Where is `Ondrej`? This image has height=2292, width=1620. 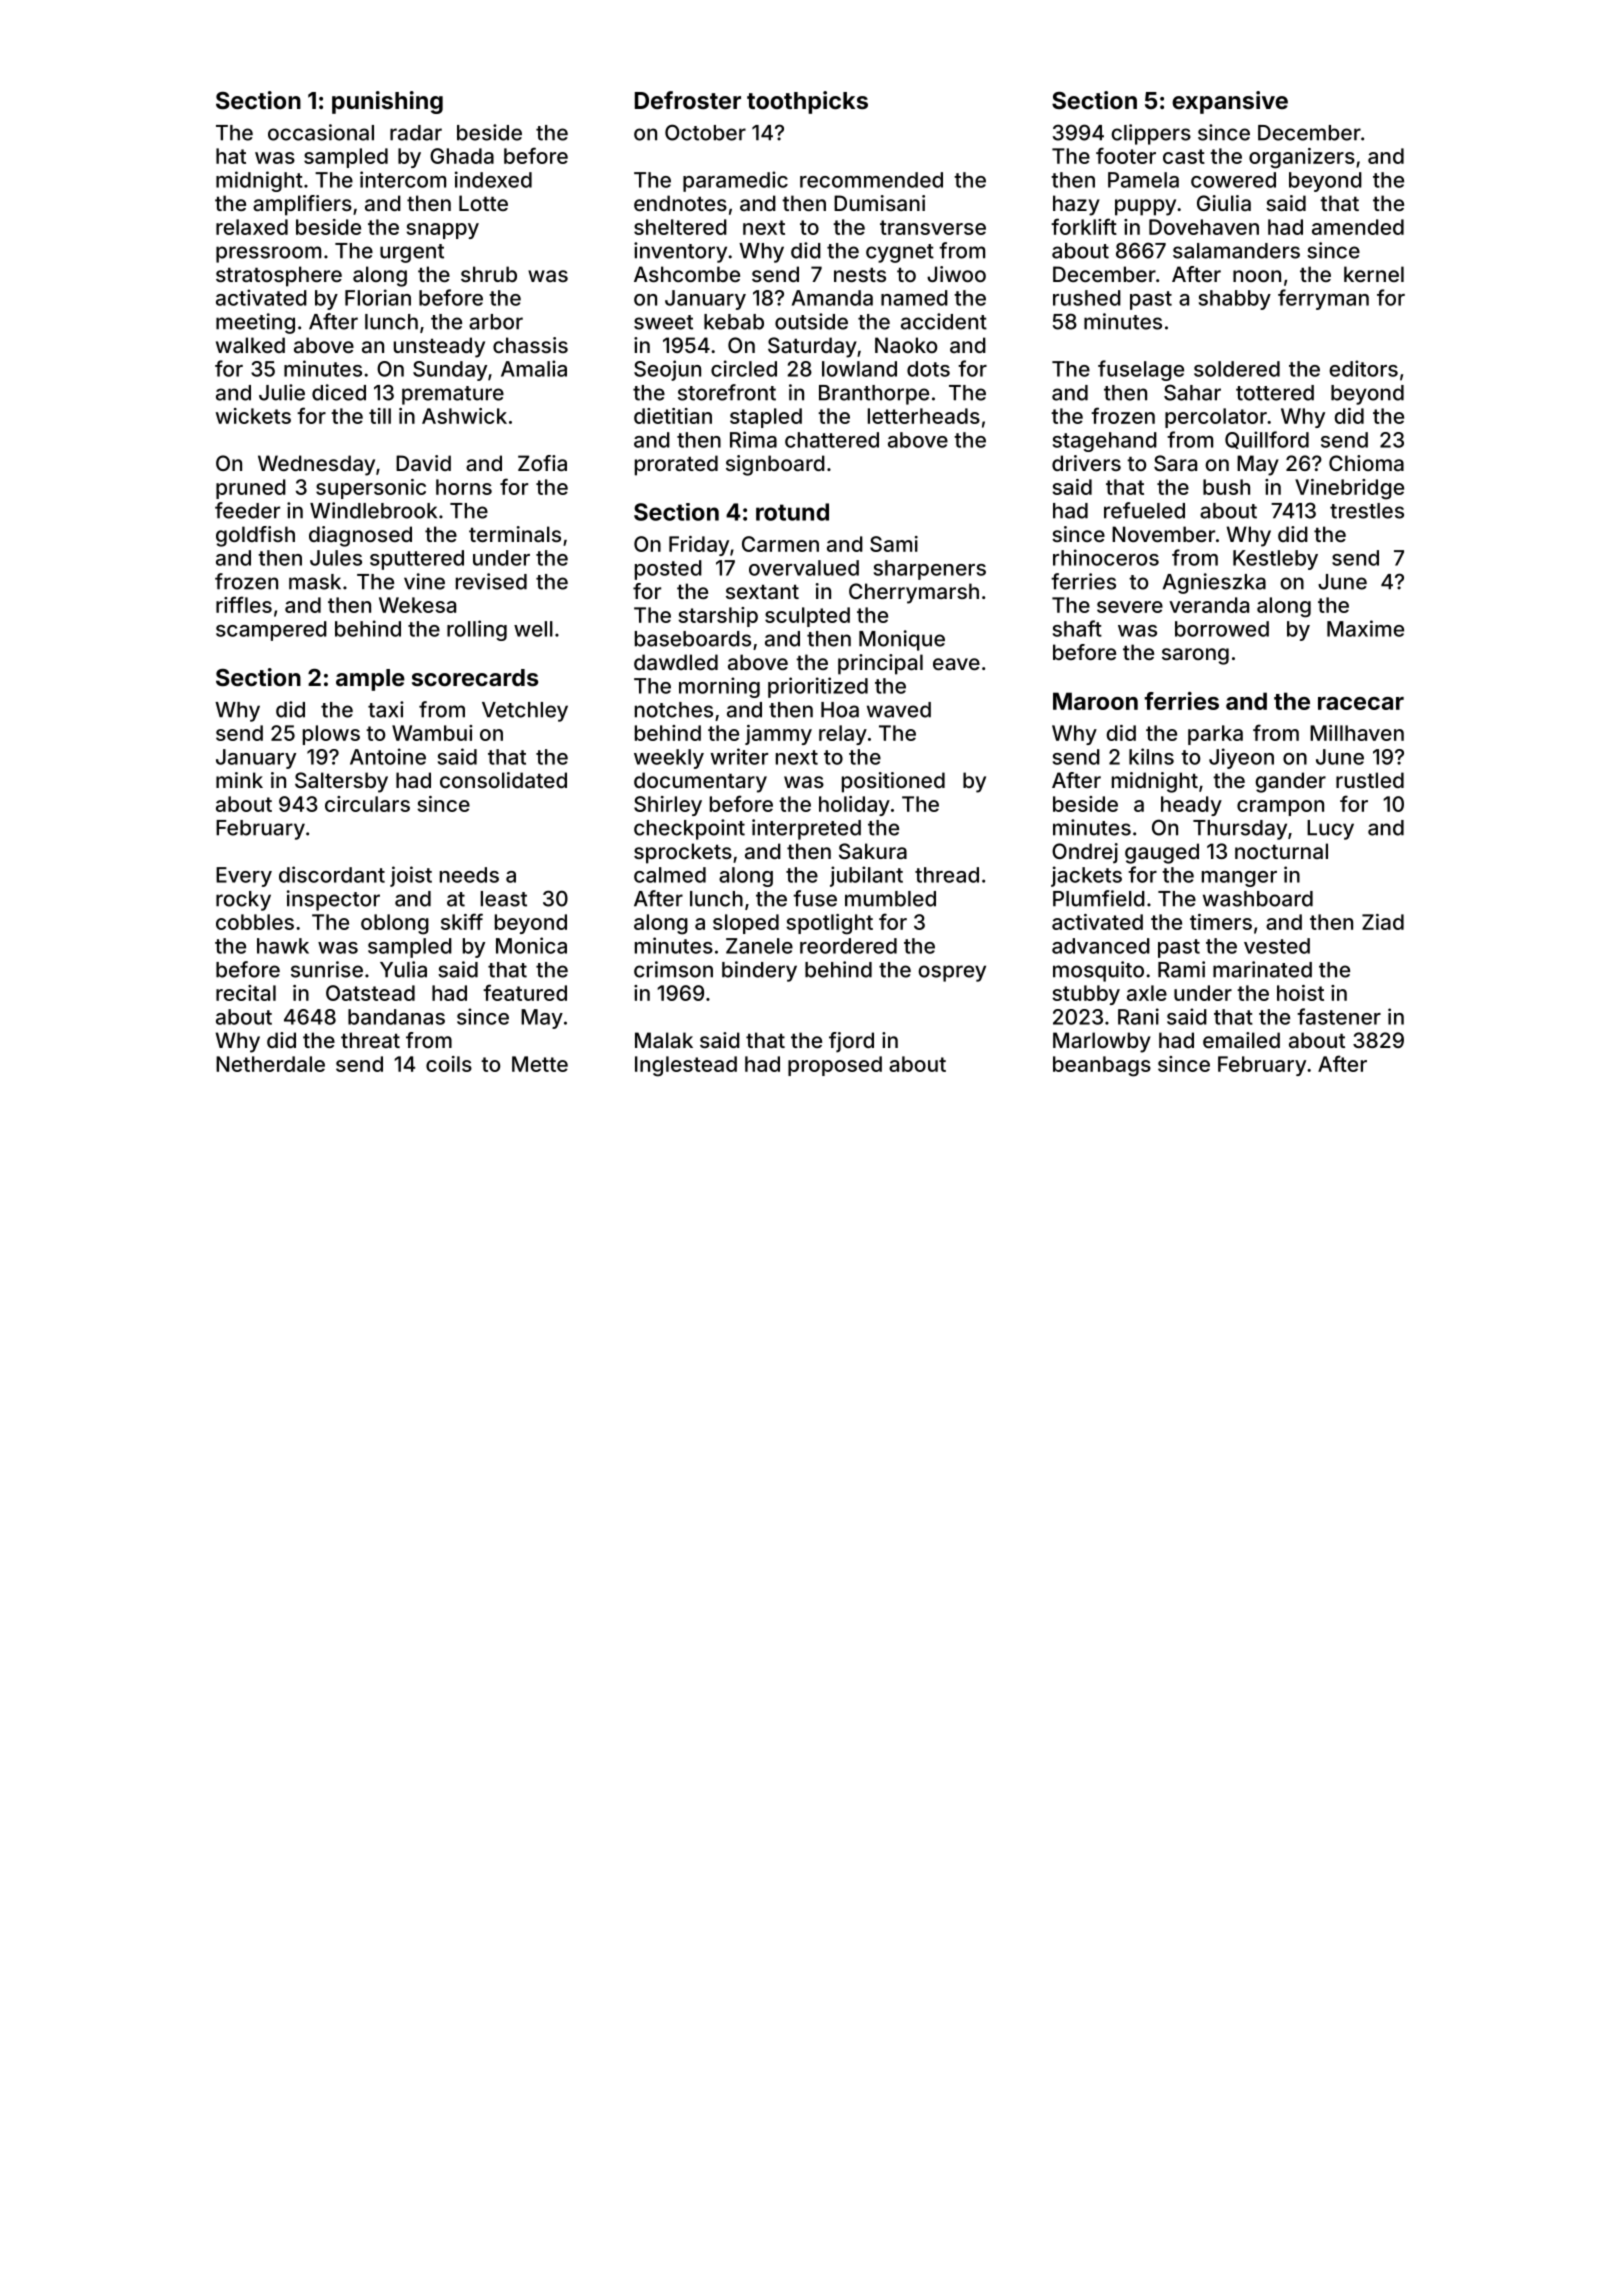
Ondrej is located at coordinates (1085, 853).
